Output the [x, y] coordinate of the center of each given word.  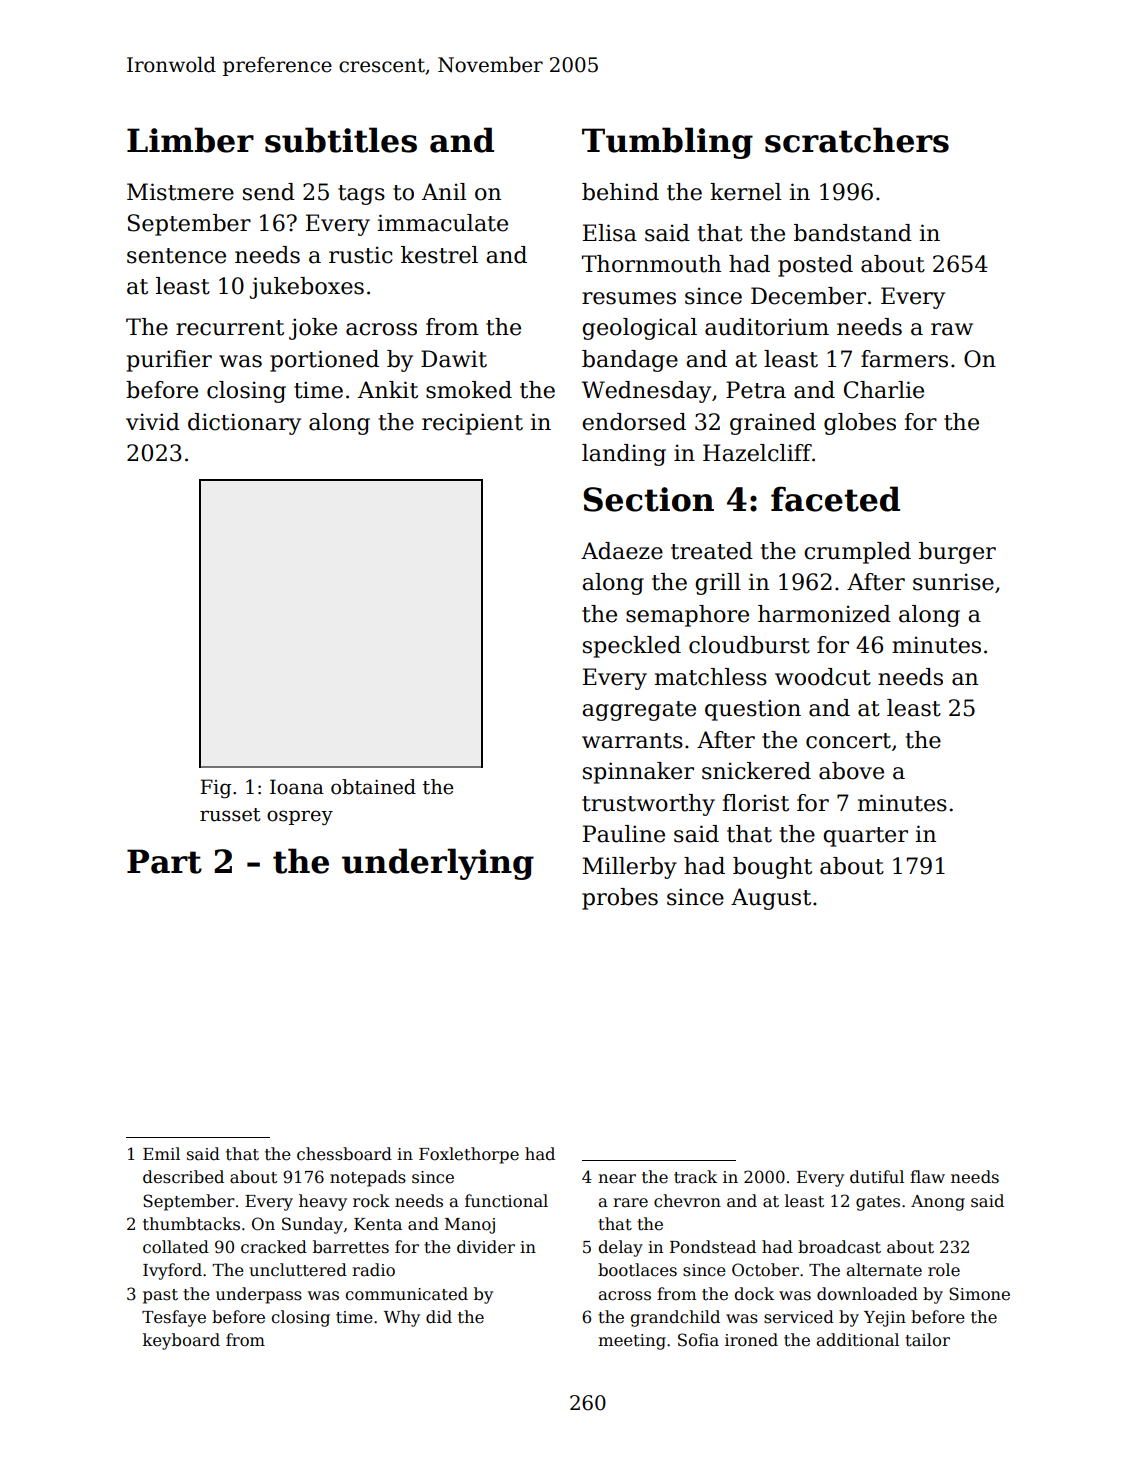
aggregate [639, 711]
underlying [438, 864]
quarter [865, 837]
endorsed [634, 422]
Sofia [698, 1340]
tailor [927, 1340]
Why [402, 1318]
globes [860, 424]
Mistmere [180, 192]
